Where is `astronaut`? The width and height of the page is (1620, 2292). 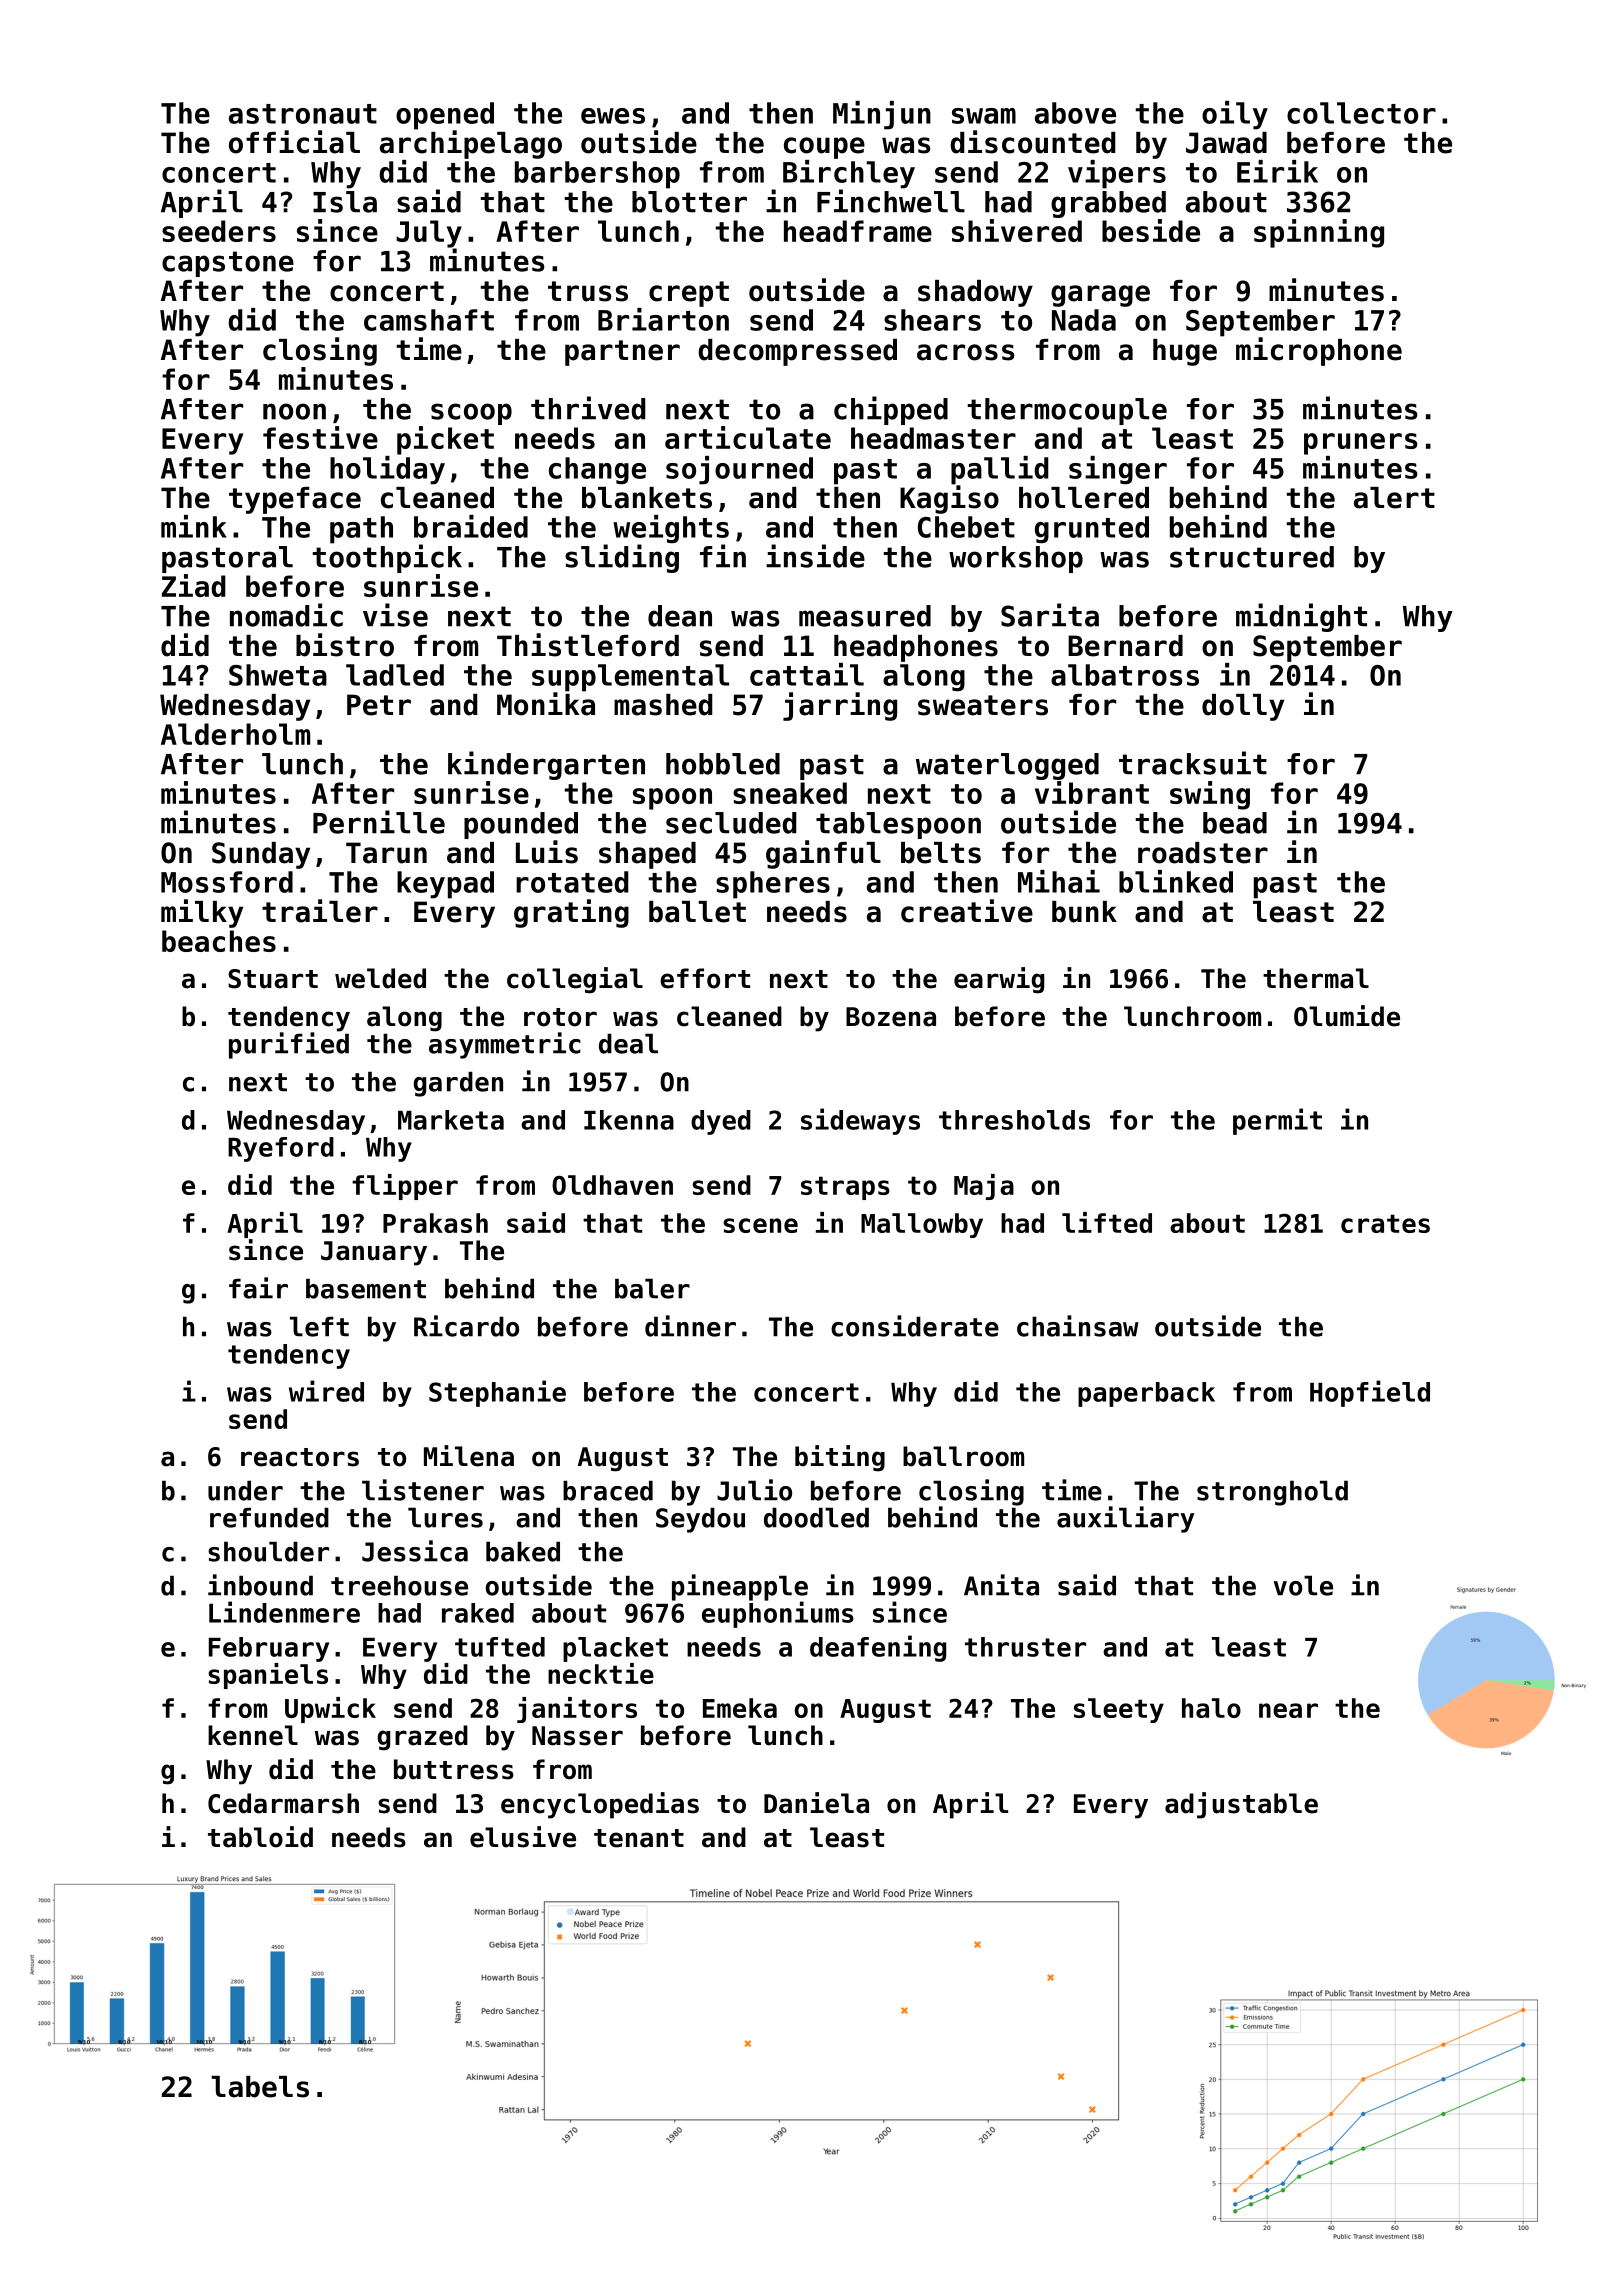
astronaut is located at coordinates (303, 114).
